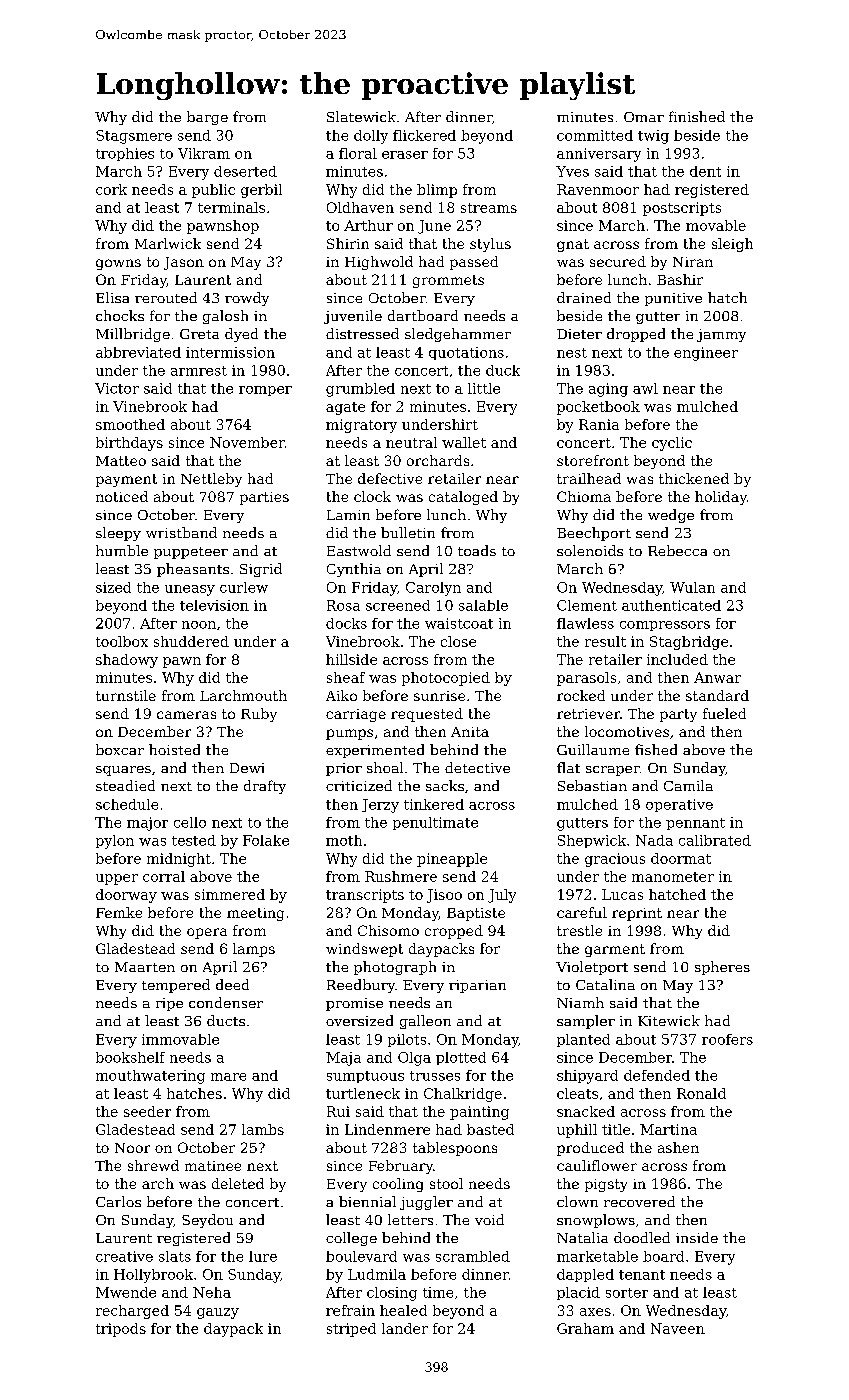 The width and height of the screenshot is (849, 1400). I want to click on Anita, so click(470, 732).
